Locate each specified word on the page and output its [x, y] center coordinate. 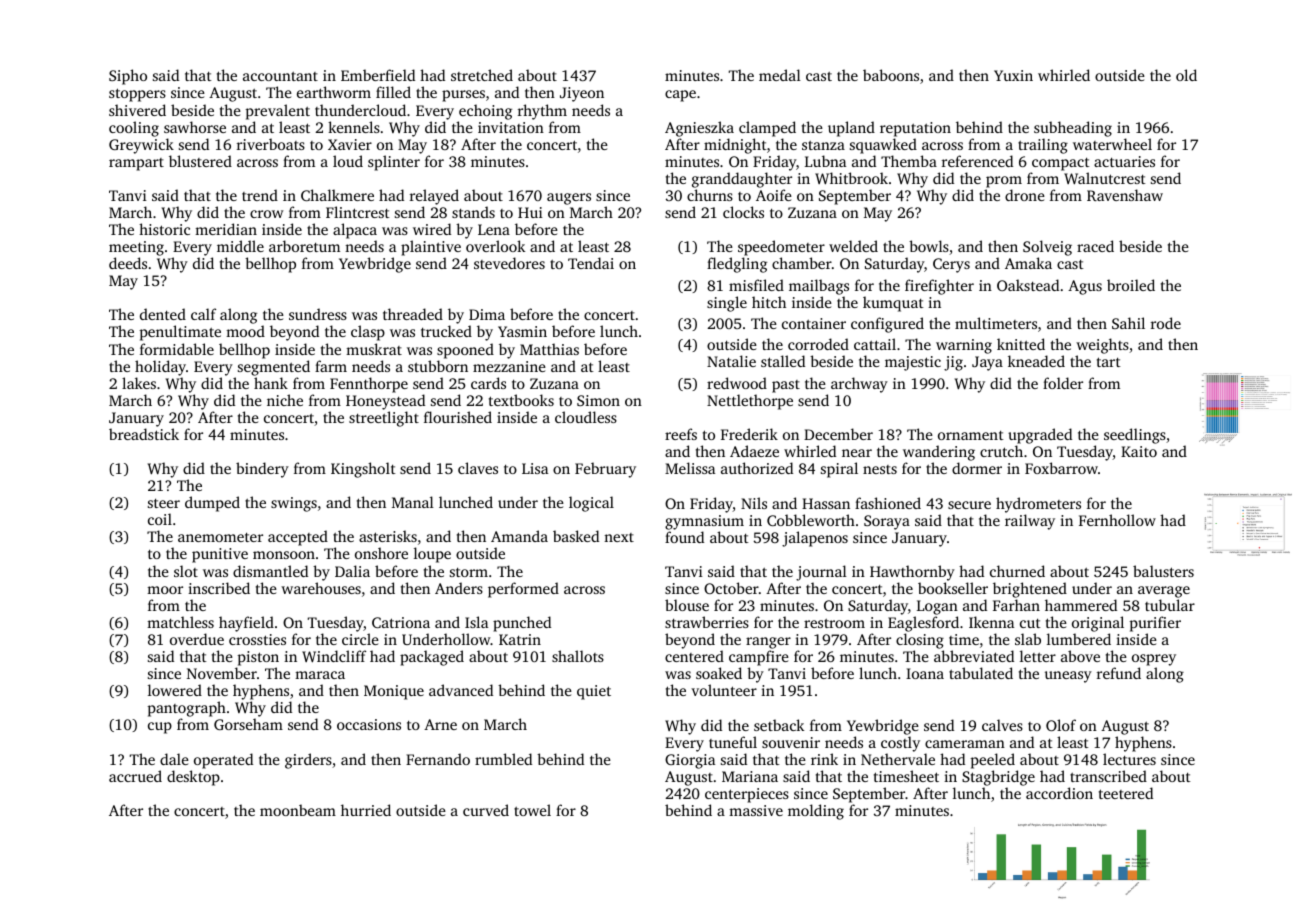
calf [203, 314]
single [727, 304]
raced [1095, 246]
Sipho [128, 77]
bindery [262, 470]
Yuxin [1013, 75]
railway [1030, 522]
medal [780, 75]
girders [308, 761]
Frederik [749, 434]
